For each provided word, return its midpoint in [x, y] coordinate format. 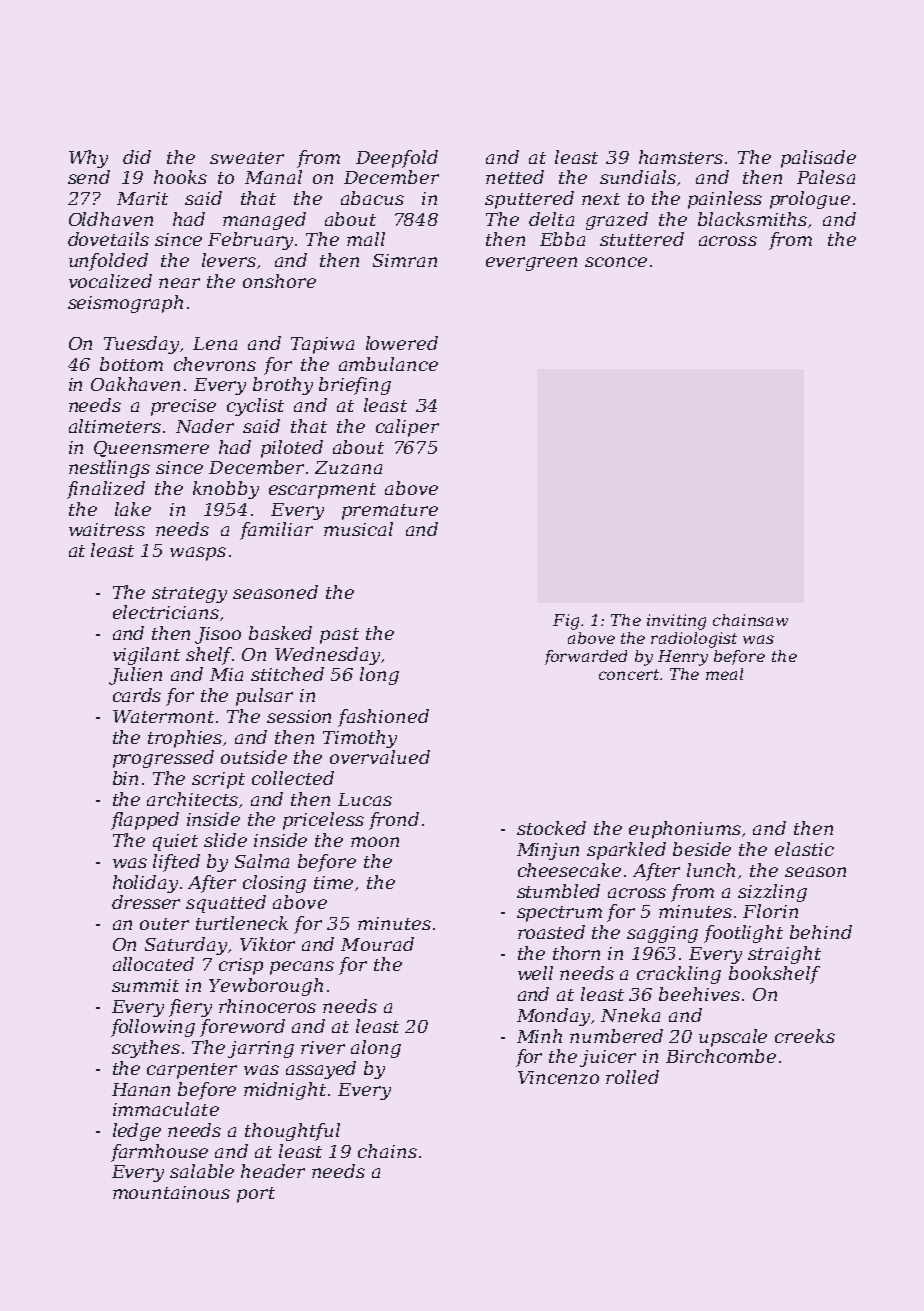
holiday [145, 884]
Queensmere [151, 449]
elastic [804, 849]
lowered [402, 343]
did [137, 157]
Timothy [360, 739]
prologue [810, 200]
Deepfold [397, 159]
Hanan [141, 1089]
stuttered [642, 239]
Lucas [365, 799]
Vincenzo [558, 1077]
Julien [135, 676]
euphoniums [685, 830]
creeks [805, 1036]
